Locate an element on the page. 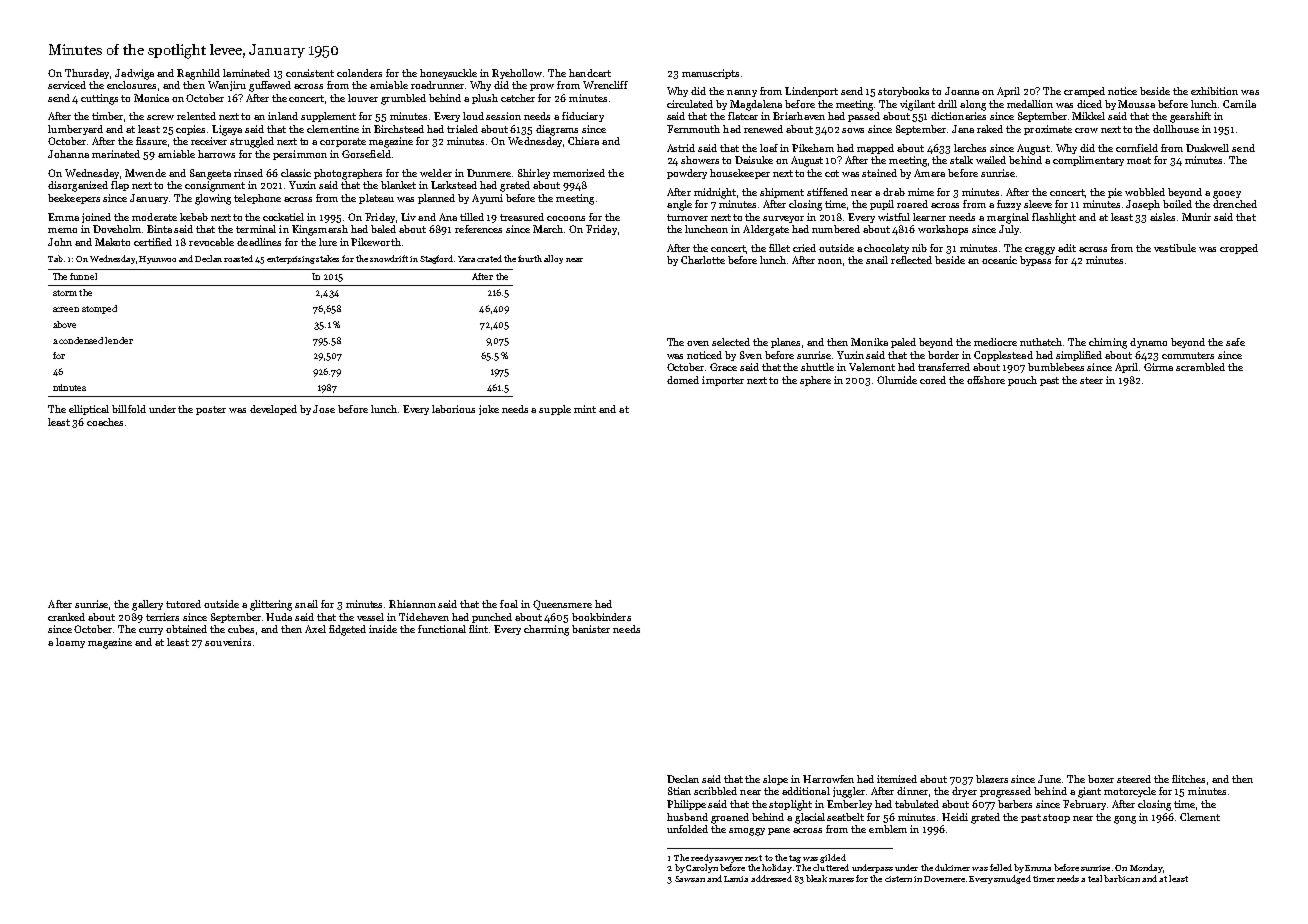 This page has width=1308, height=924. boxer is located at coordinates (1101, 779).
